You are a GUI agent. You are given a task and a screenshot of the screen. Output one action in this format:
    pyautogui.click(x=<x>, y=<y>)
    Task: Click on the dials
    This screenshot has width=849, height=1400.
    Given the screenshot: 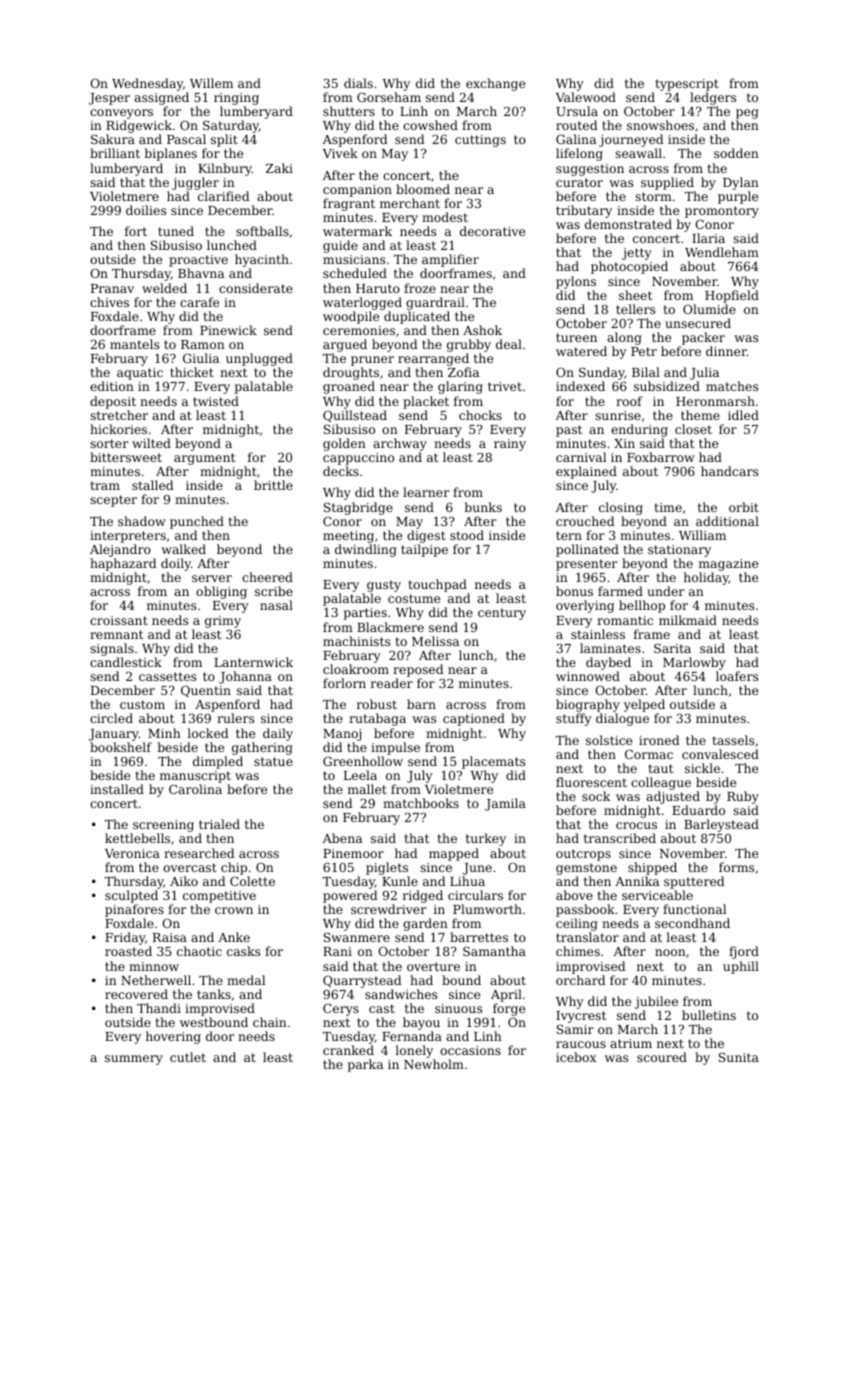 What is the action you would take?
    pyautogui.click(x=358, y=83)
